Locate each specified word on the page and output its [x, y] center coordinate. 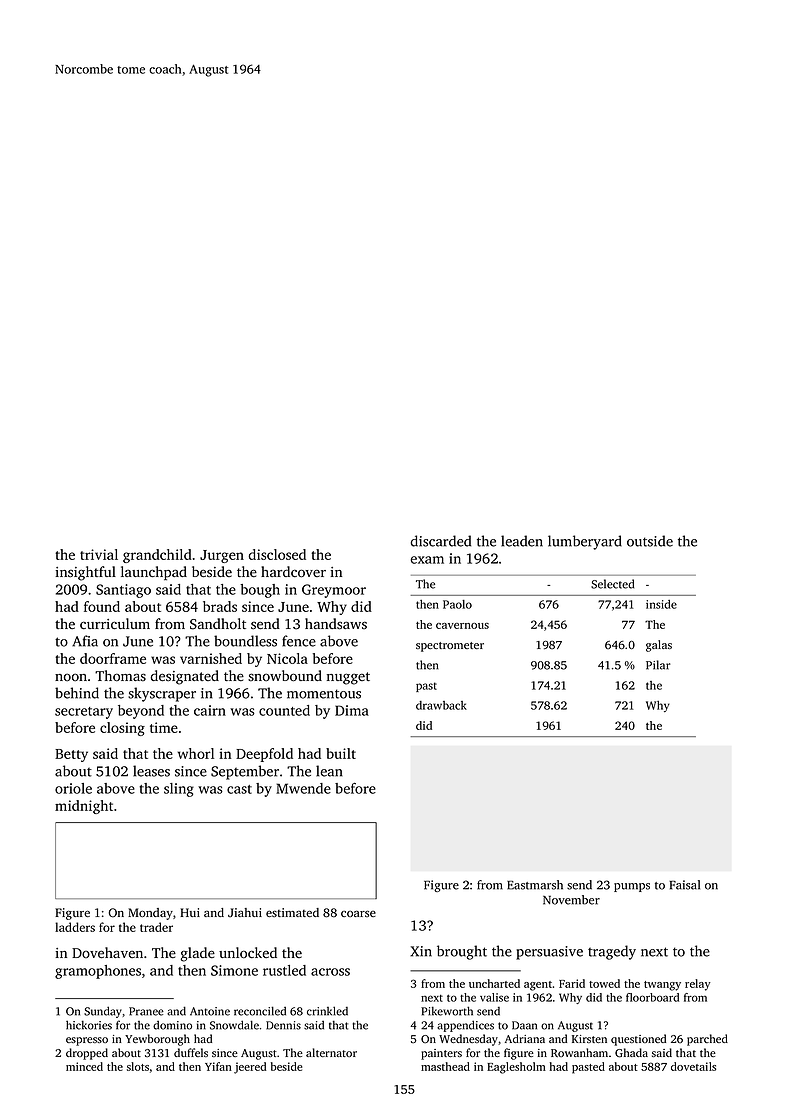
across [330, 972]
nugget [348, 678]
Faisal [684, 885]
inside [661, 604]
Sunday [103, 1012]
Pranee [146, 1011]
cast [239, 789]
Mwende [303, 788]
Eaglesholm [516, 1068]
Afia [85, 641]
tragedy [612, 952]
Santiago [123, 591]
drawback [441, 705]
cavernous [462, 626]
